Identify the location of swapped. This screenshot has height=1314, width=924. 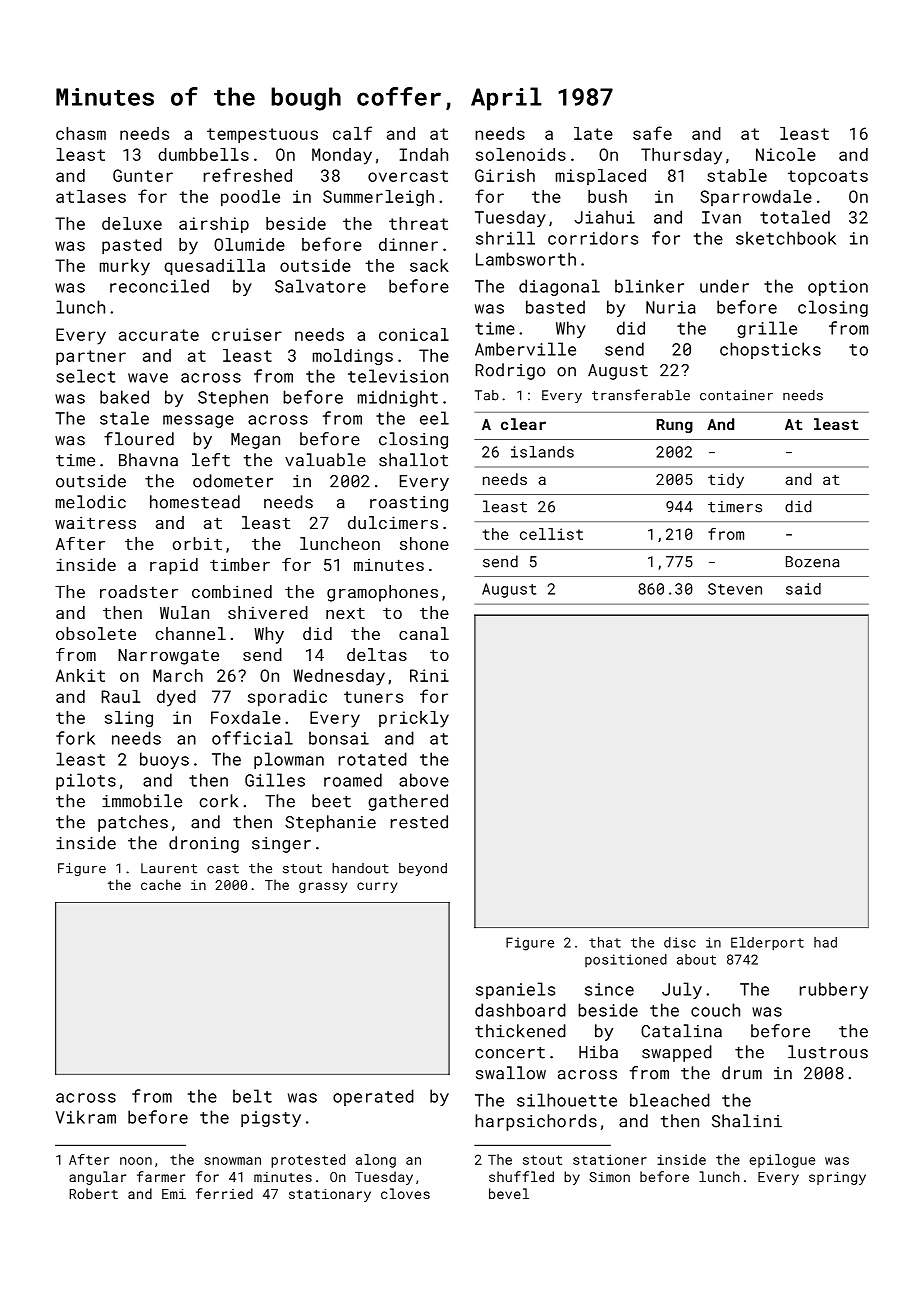
(677, 1053).
